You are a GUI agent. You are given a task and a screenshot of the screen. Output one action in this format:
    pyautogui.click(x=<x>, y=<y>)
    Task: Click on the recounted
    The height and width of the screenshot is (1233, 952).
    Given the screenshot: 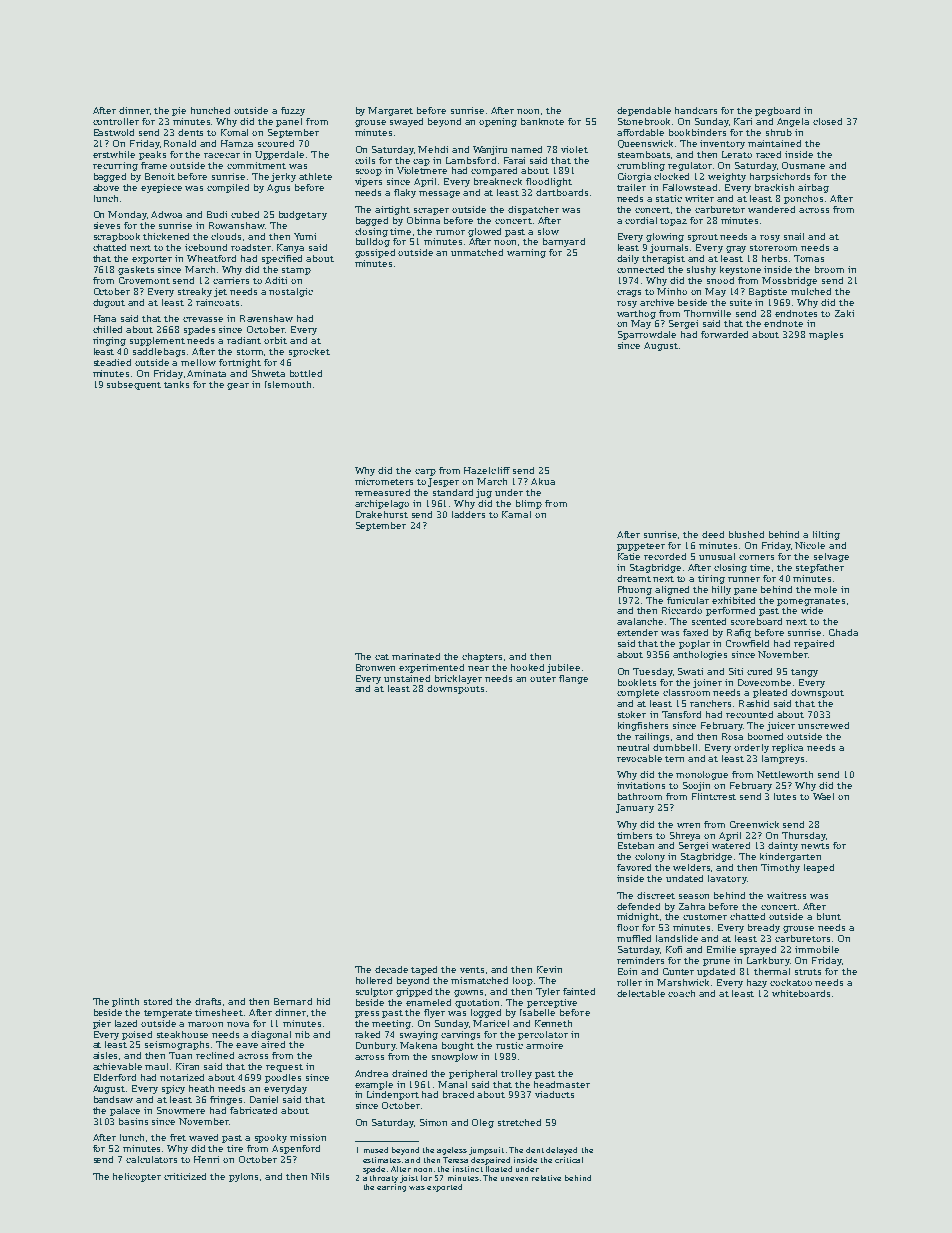 What is the action you would take?
    pyautogui.click(x=749, y=714)
